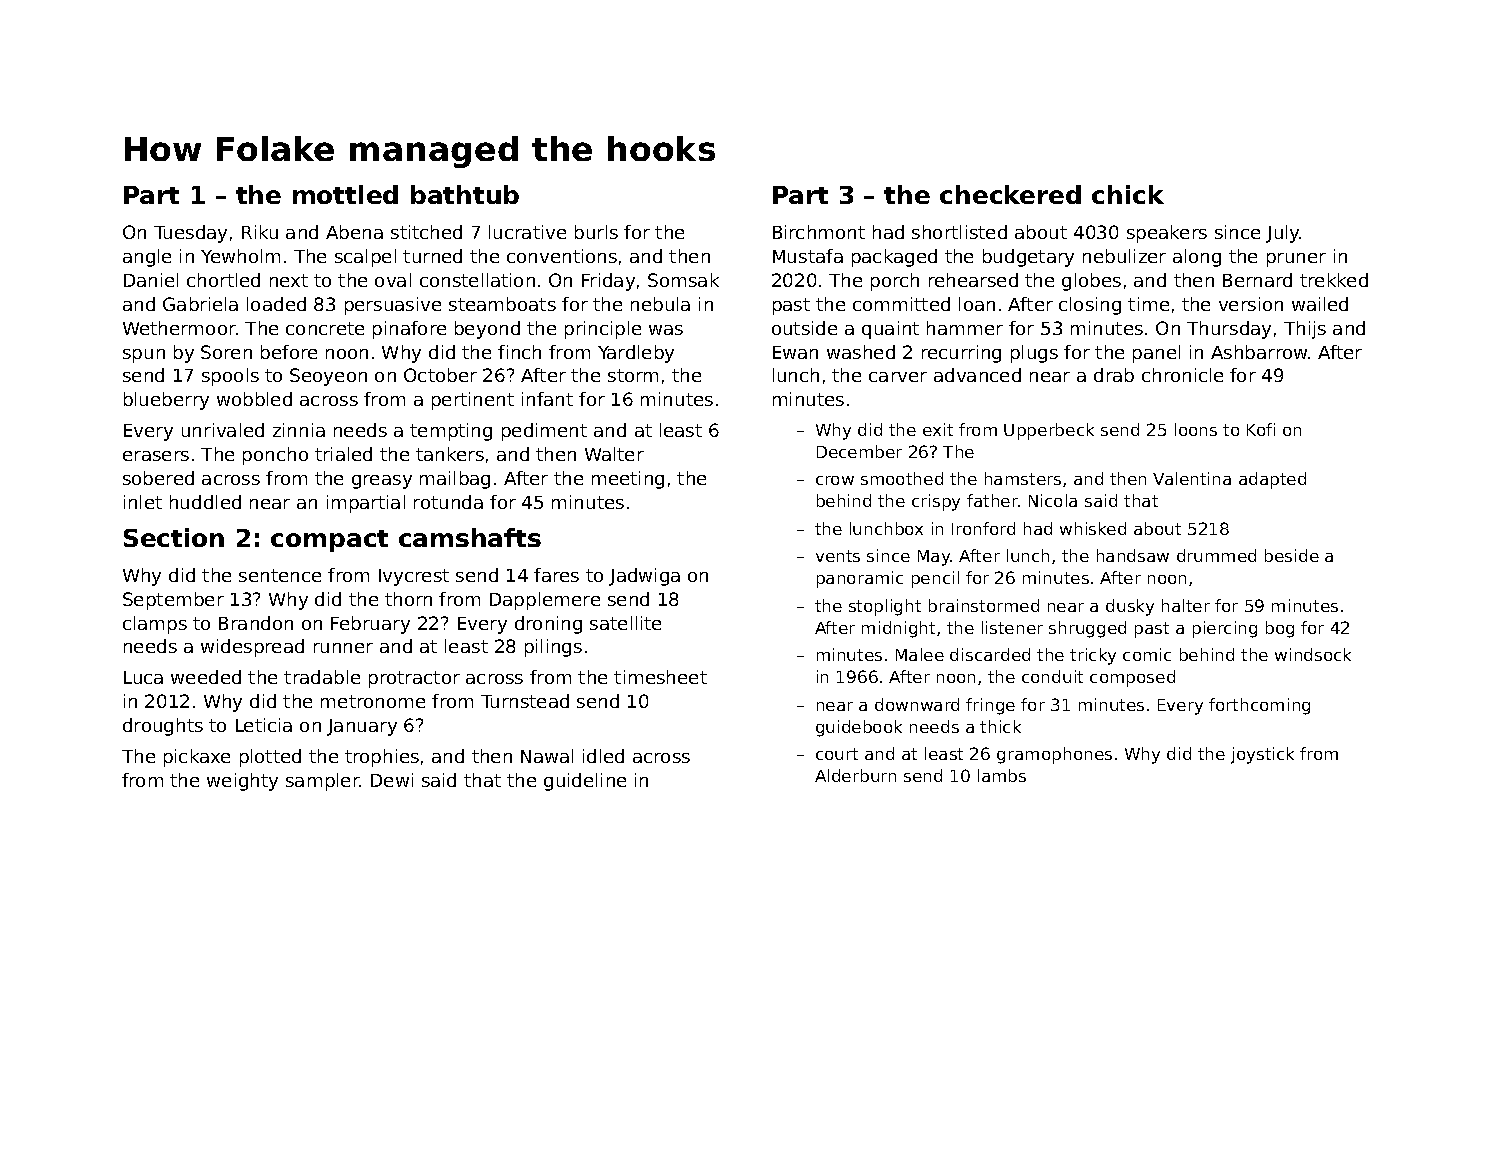  I want to click on Soren, so click(226, 352).
